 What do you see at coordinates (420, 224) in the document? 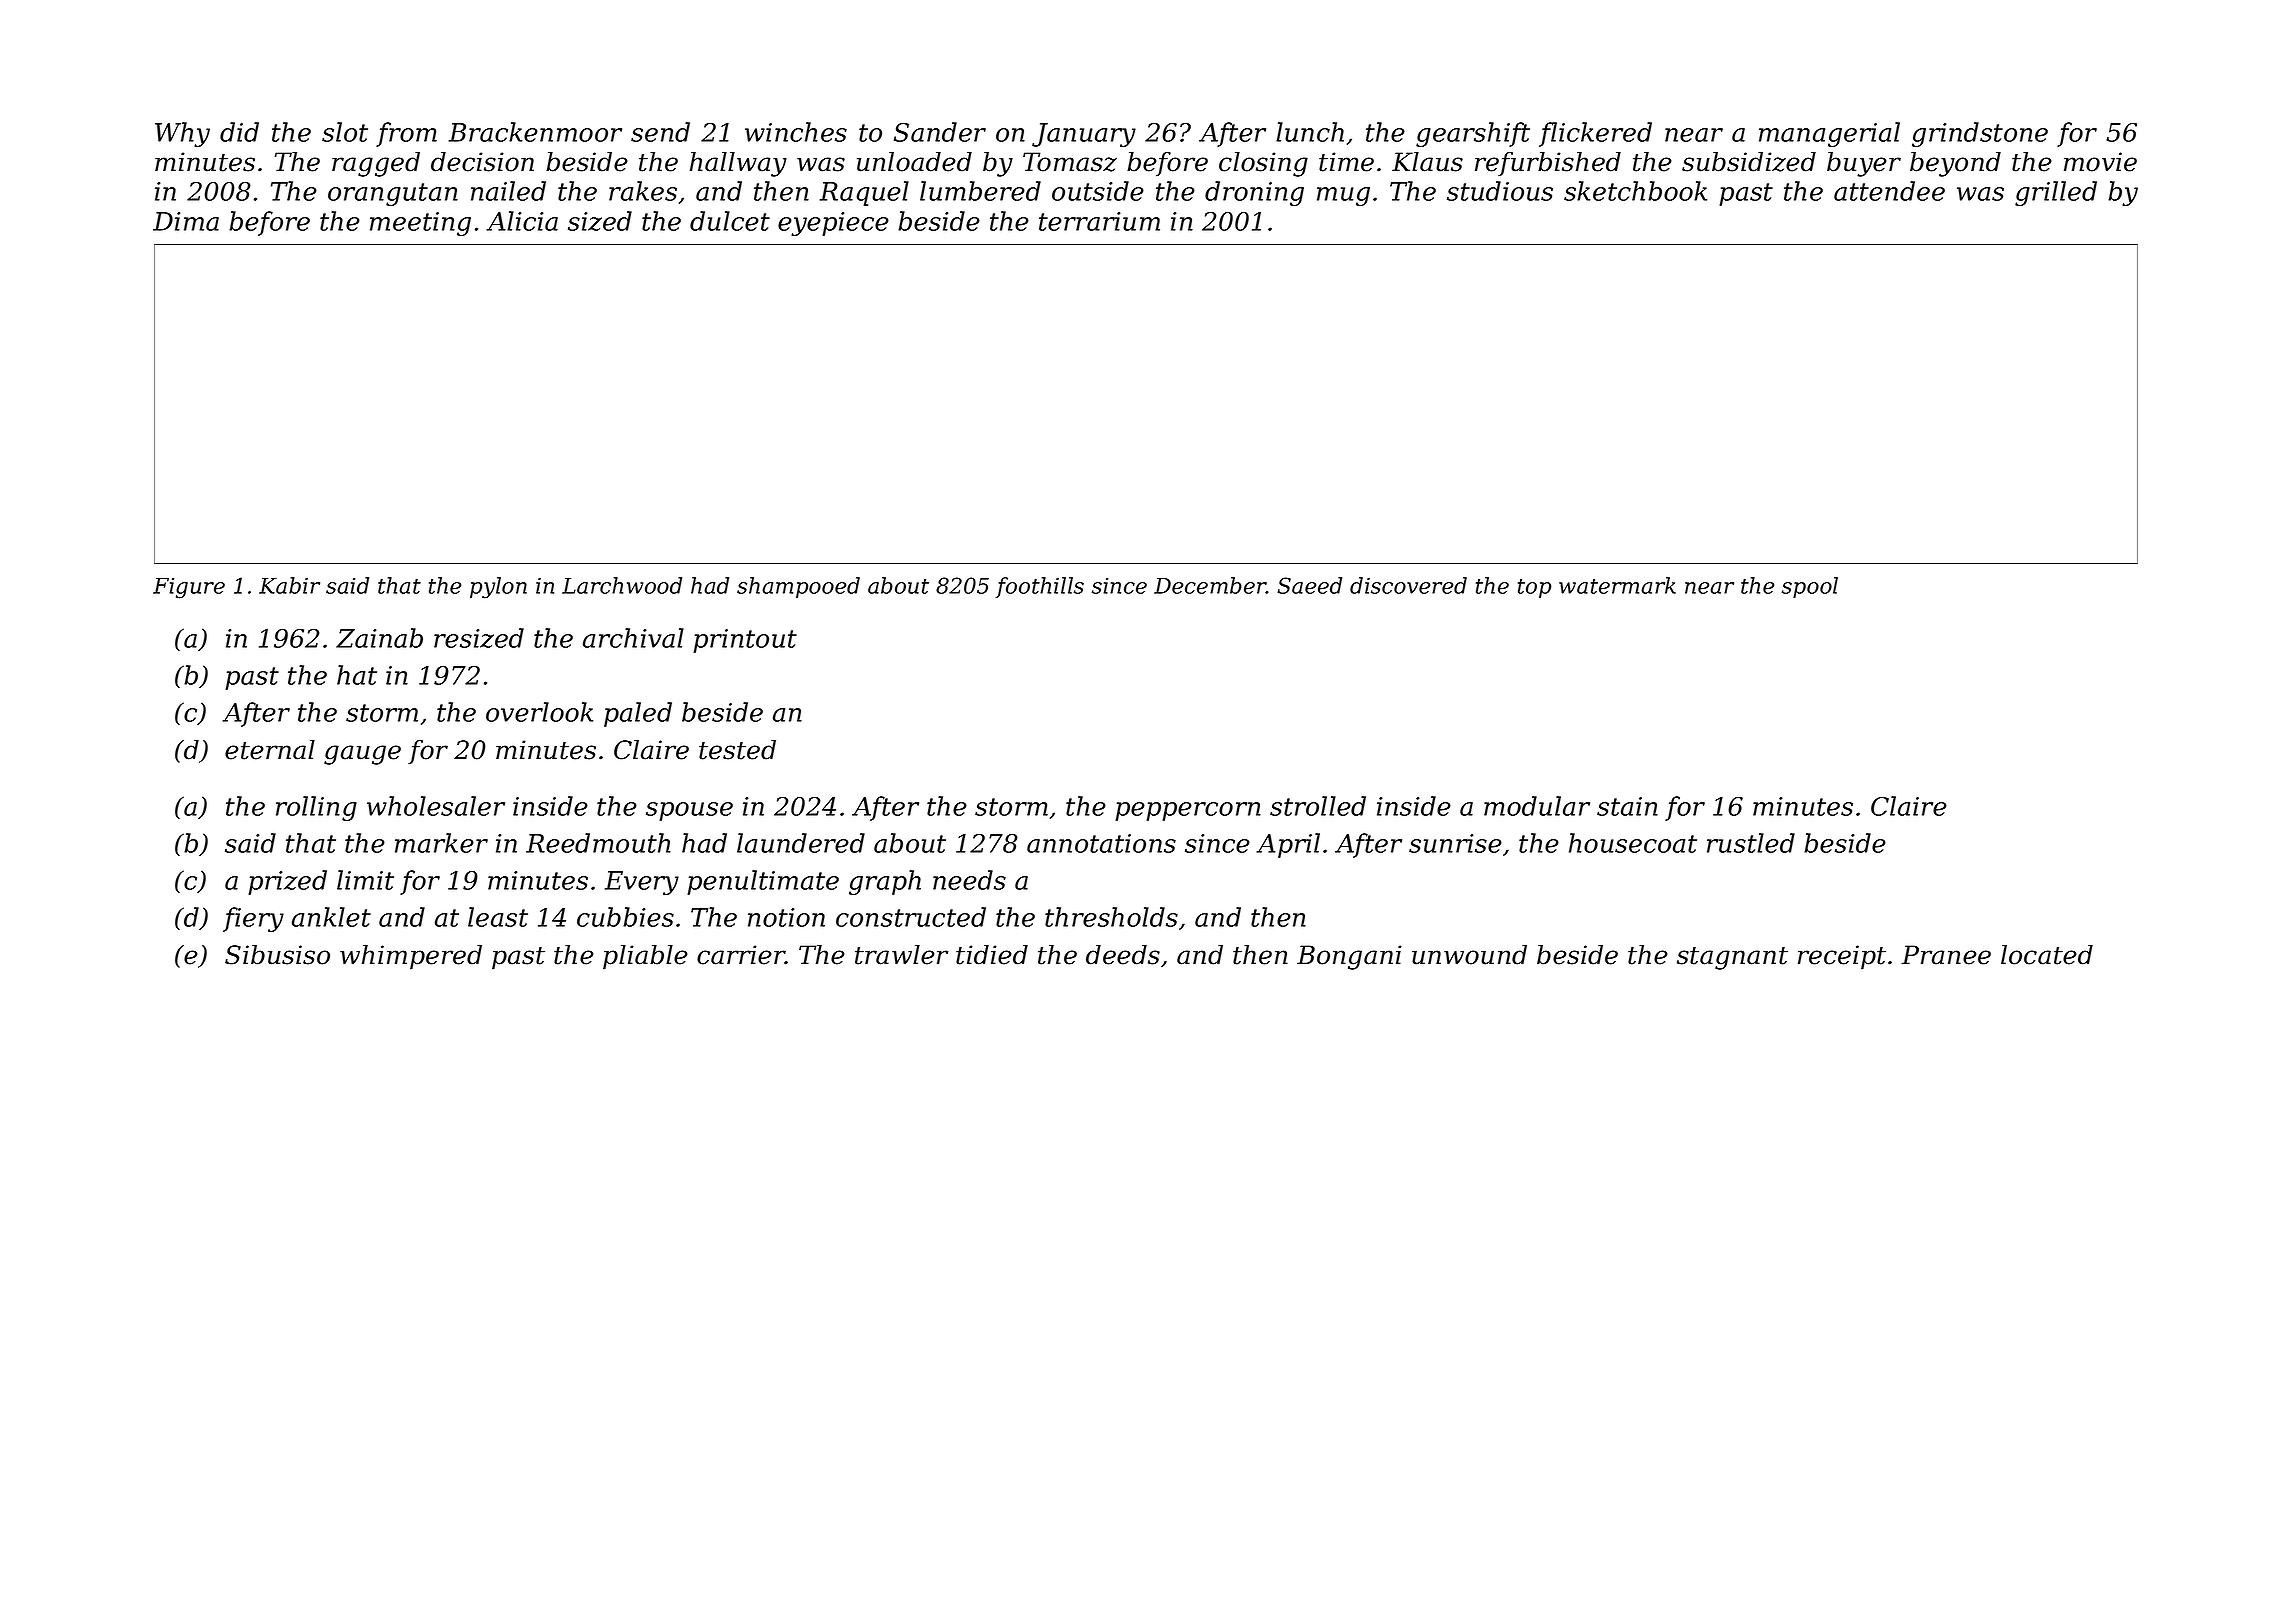
I see `meeting` at bounding box center [420, 224].
